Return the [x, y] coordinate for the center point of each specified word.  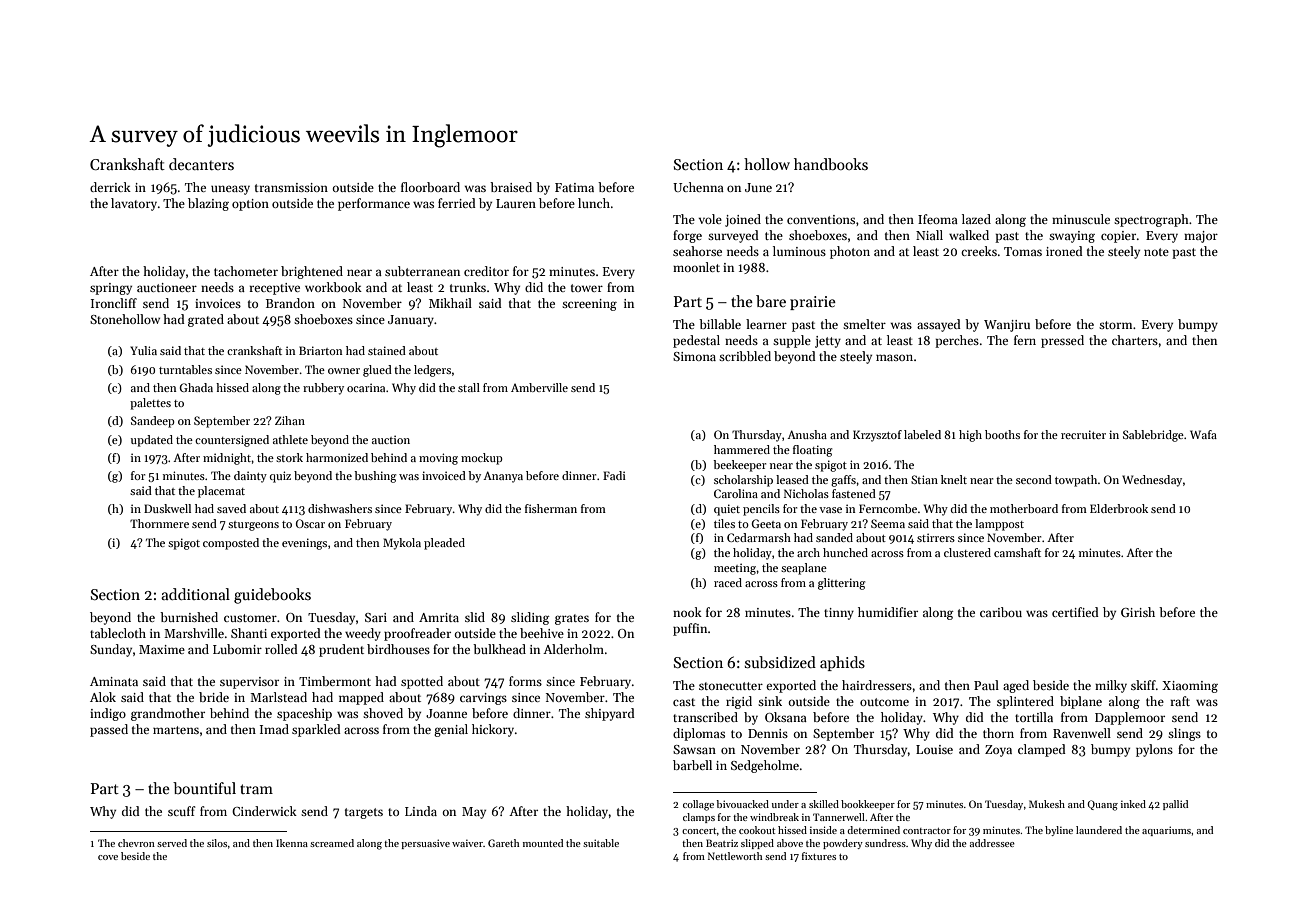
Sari [376, 617]
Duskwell [167, 508]
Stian [924, 479]
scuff [181, 811]
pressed [1062, 341]
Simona [694, 356]
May [474, 813]
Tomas [1023, 251]
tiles [724, 523]
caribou [1001, 612]
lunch [594, 203]
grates [572, 619]
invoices [218, 303]
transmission [291, 187]
